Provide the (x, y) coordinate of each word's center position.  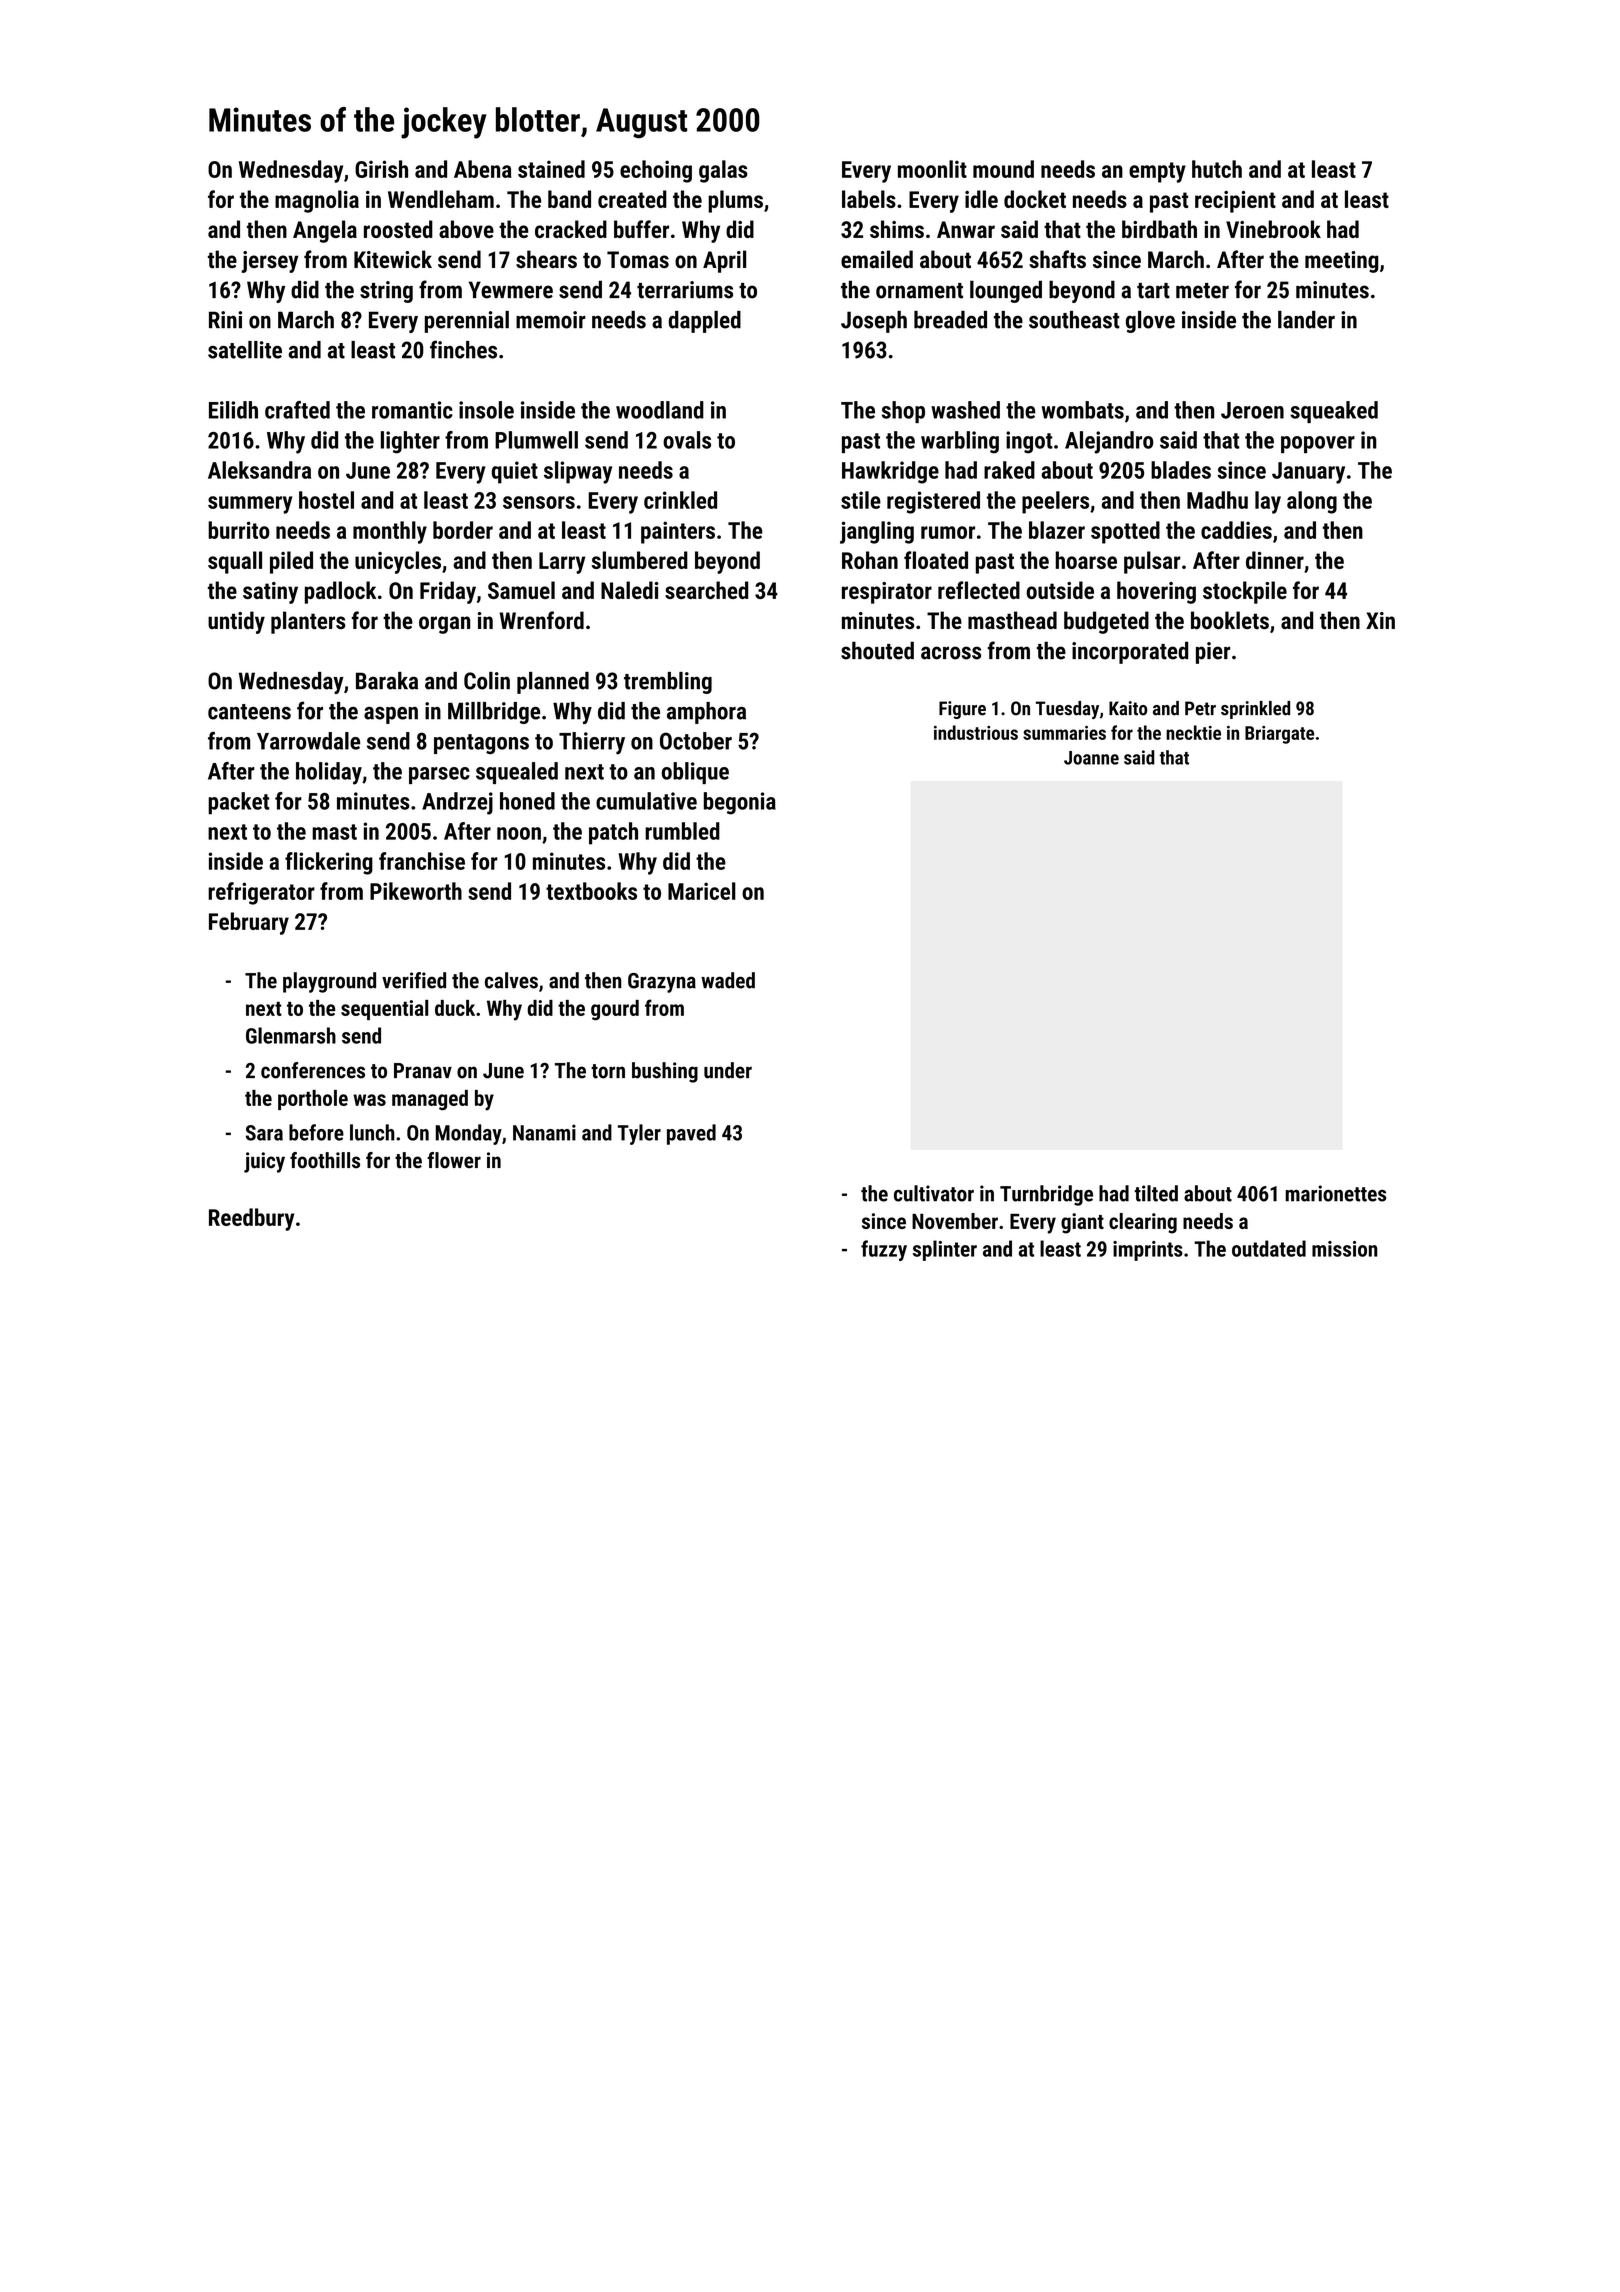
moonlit (932, 169)
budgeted (1106, 622)
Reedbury (252, 1219)
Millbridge (494, 713)
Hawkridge (890, 472)
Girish (381, 169)
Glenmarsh (291, 1035)
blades (1181, 470)
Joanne (1091, 758)
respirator (887, 593)
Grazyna (662, 983)
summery (250, 505)
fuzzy (884, 1250)
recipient (1235, 202)
